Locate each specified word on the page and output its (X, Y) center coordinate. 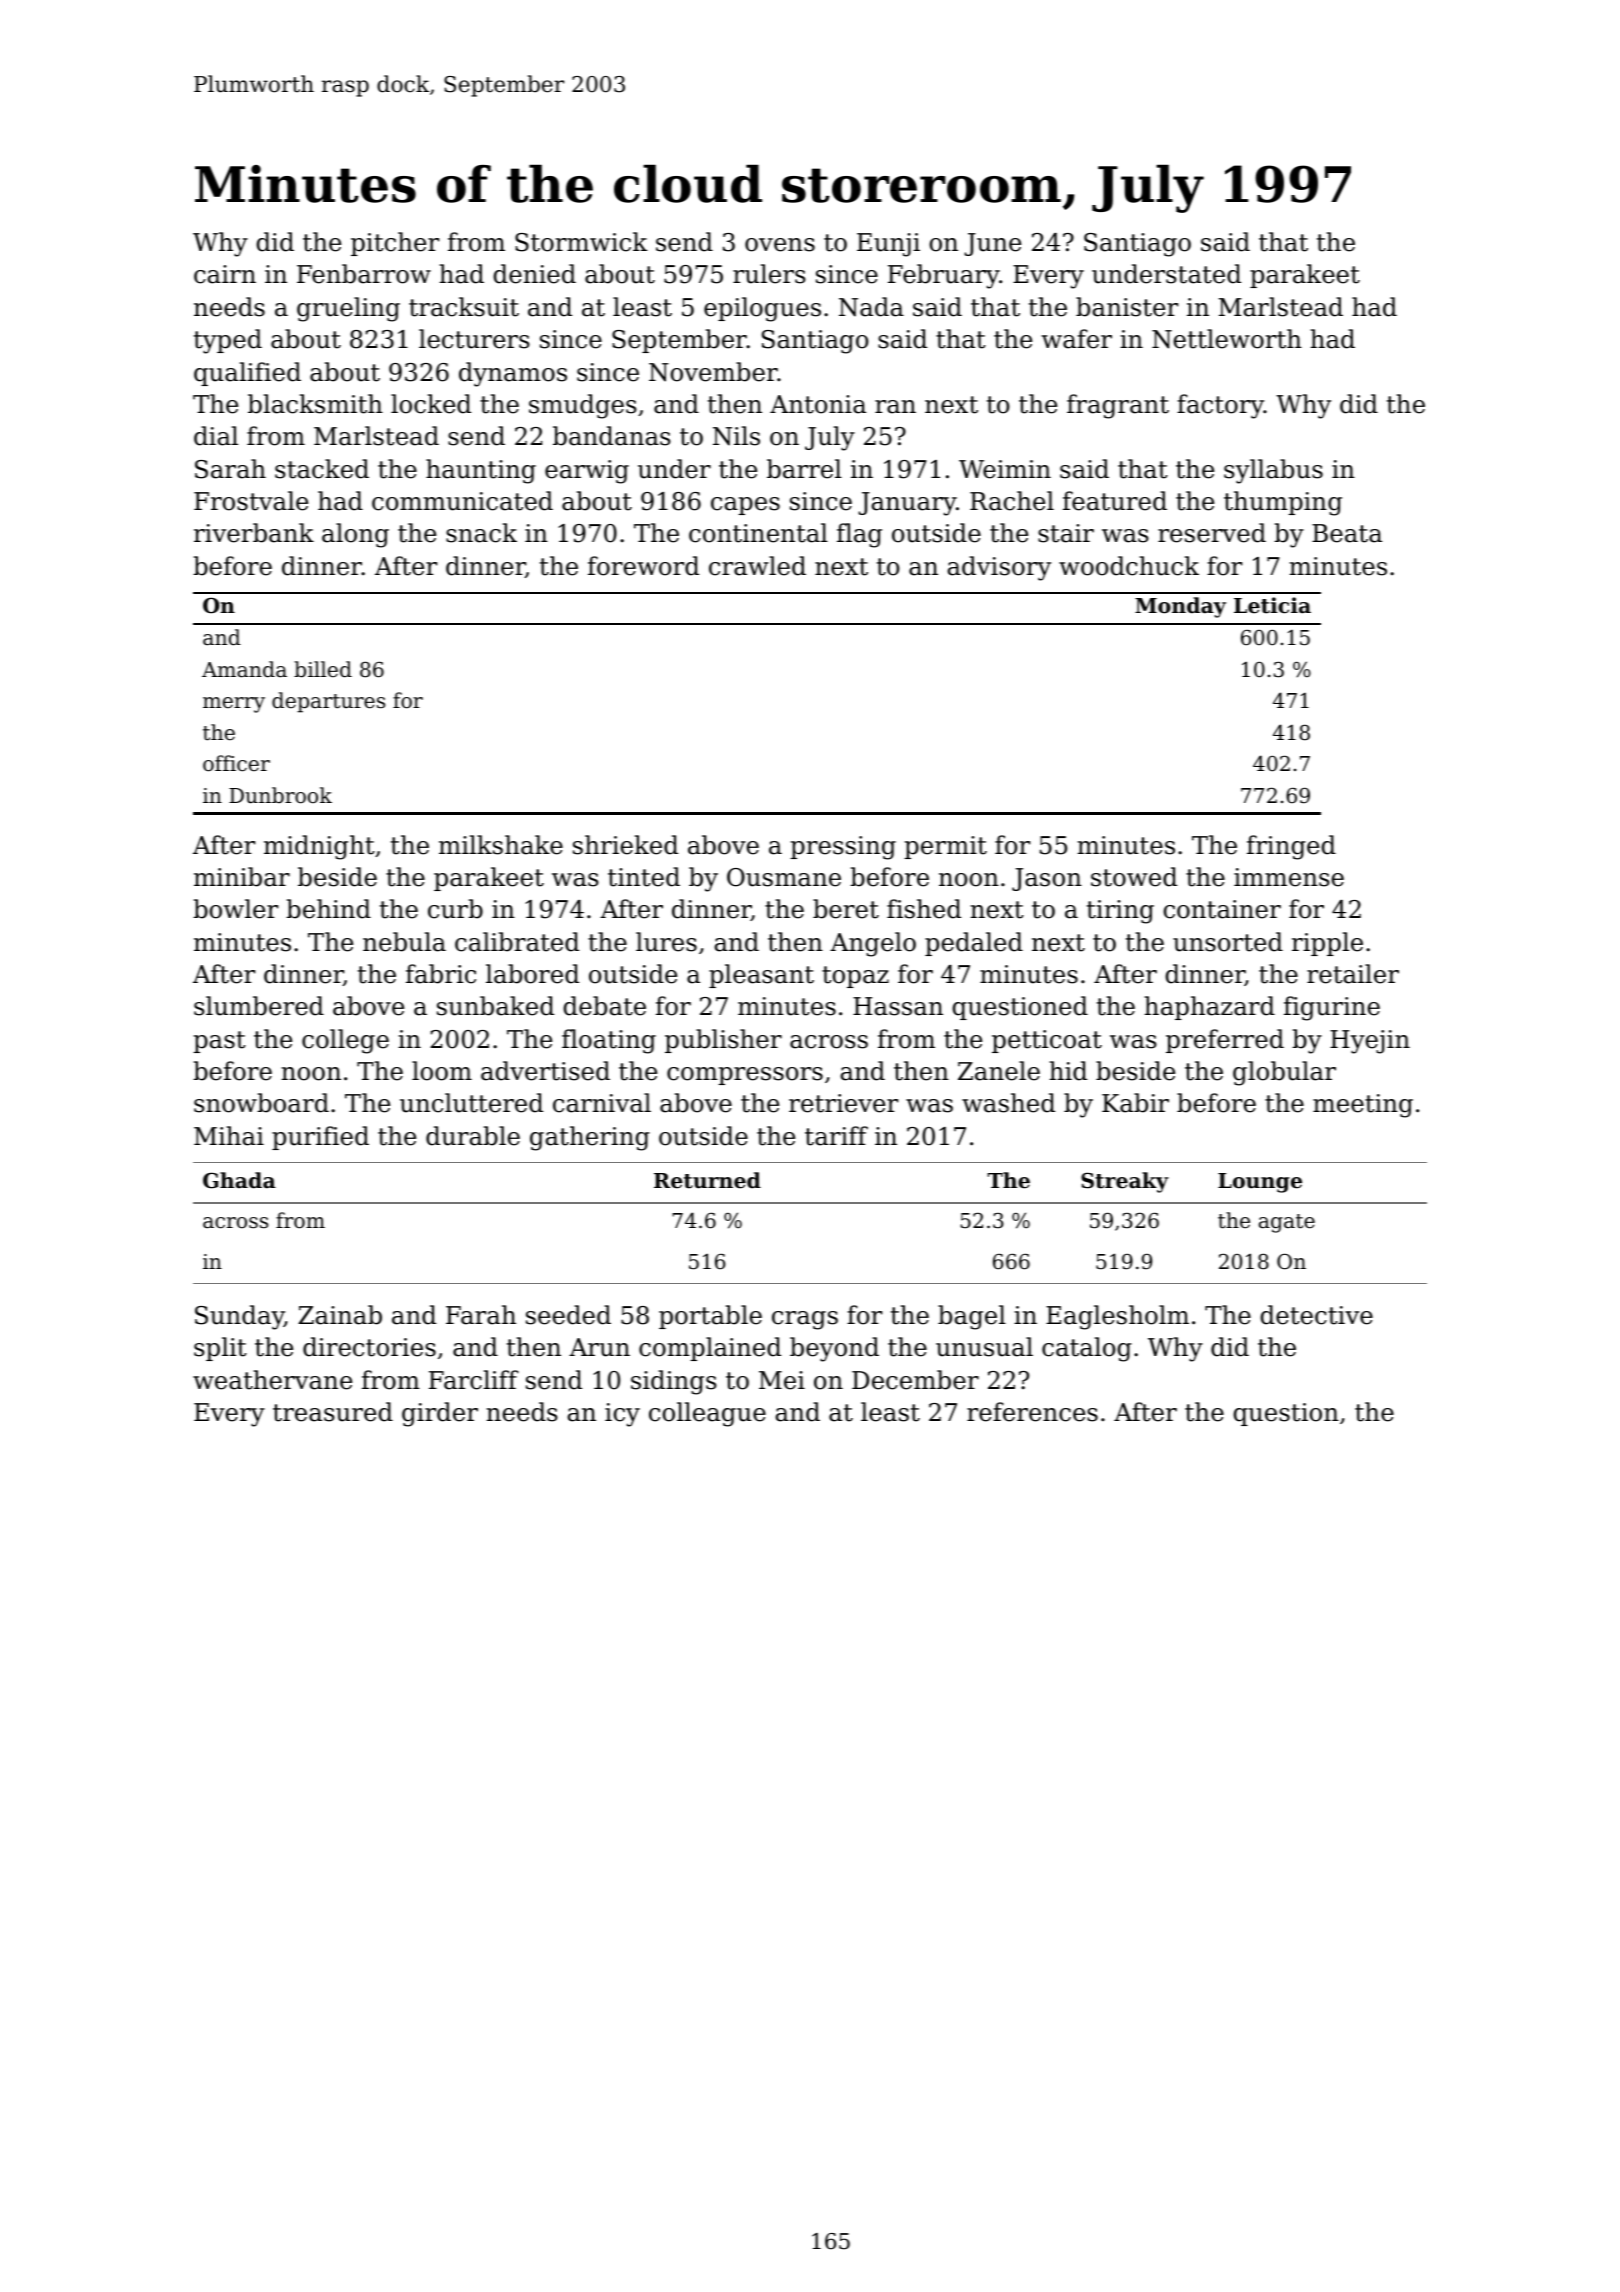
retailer (1353, 974)
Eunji (888, 245)
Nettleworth (1227, 339)
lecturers (474, 339)
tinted (644, 877)
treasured (333, 1412)
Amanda (244, 669)
